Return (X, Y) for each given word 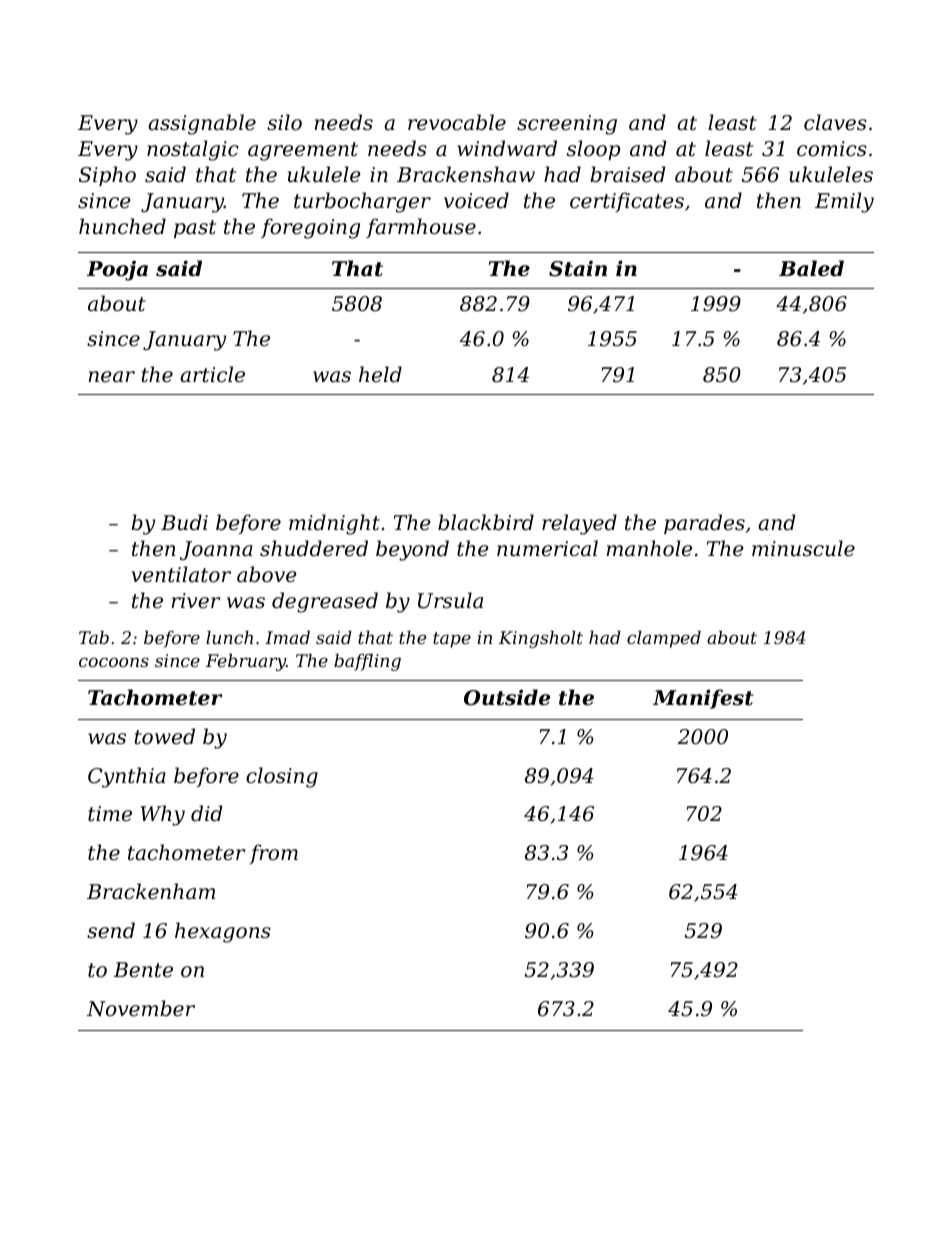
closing (282, 777)
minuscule (803, 548)
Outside (507, 697)
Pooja (117, 270)
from (273, 854)
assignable (202, 124)
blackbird (486, 522)
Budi (184, 522)
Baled (811, 268)
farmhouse (421, 228)
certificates (627, 202)
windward (507, 148)
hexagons (223, 932)
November (141, 1008)
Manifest (703, 699)
